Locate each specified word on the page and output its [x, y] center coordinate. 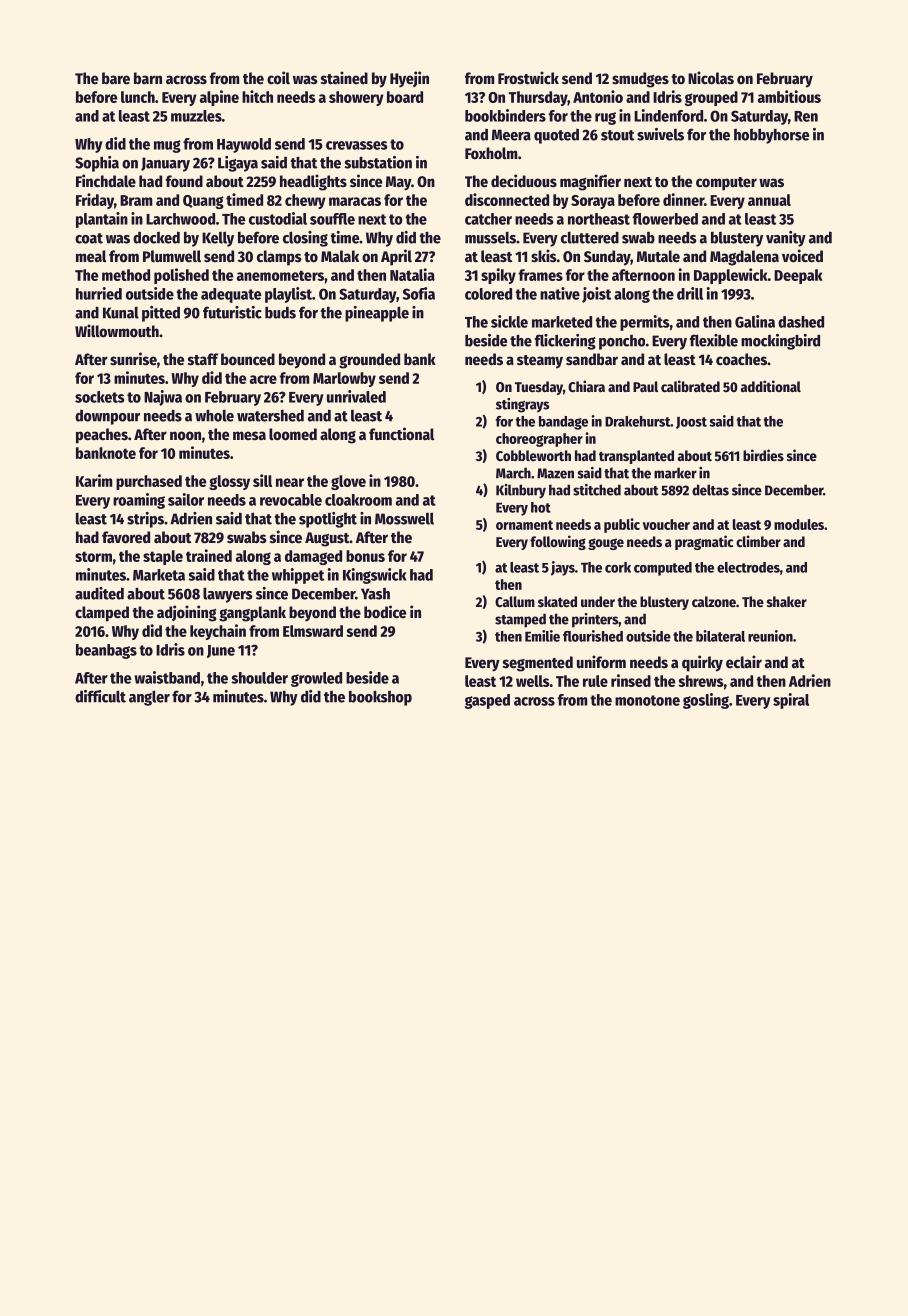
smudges [640, 80]
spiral [791, 701]
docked [156, 237]
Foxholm [491, 153]
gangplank [252, 614]
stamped [520, 620]
